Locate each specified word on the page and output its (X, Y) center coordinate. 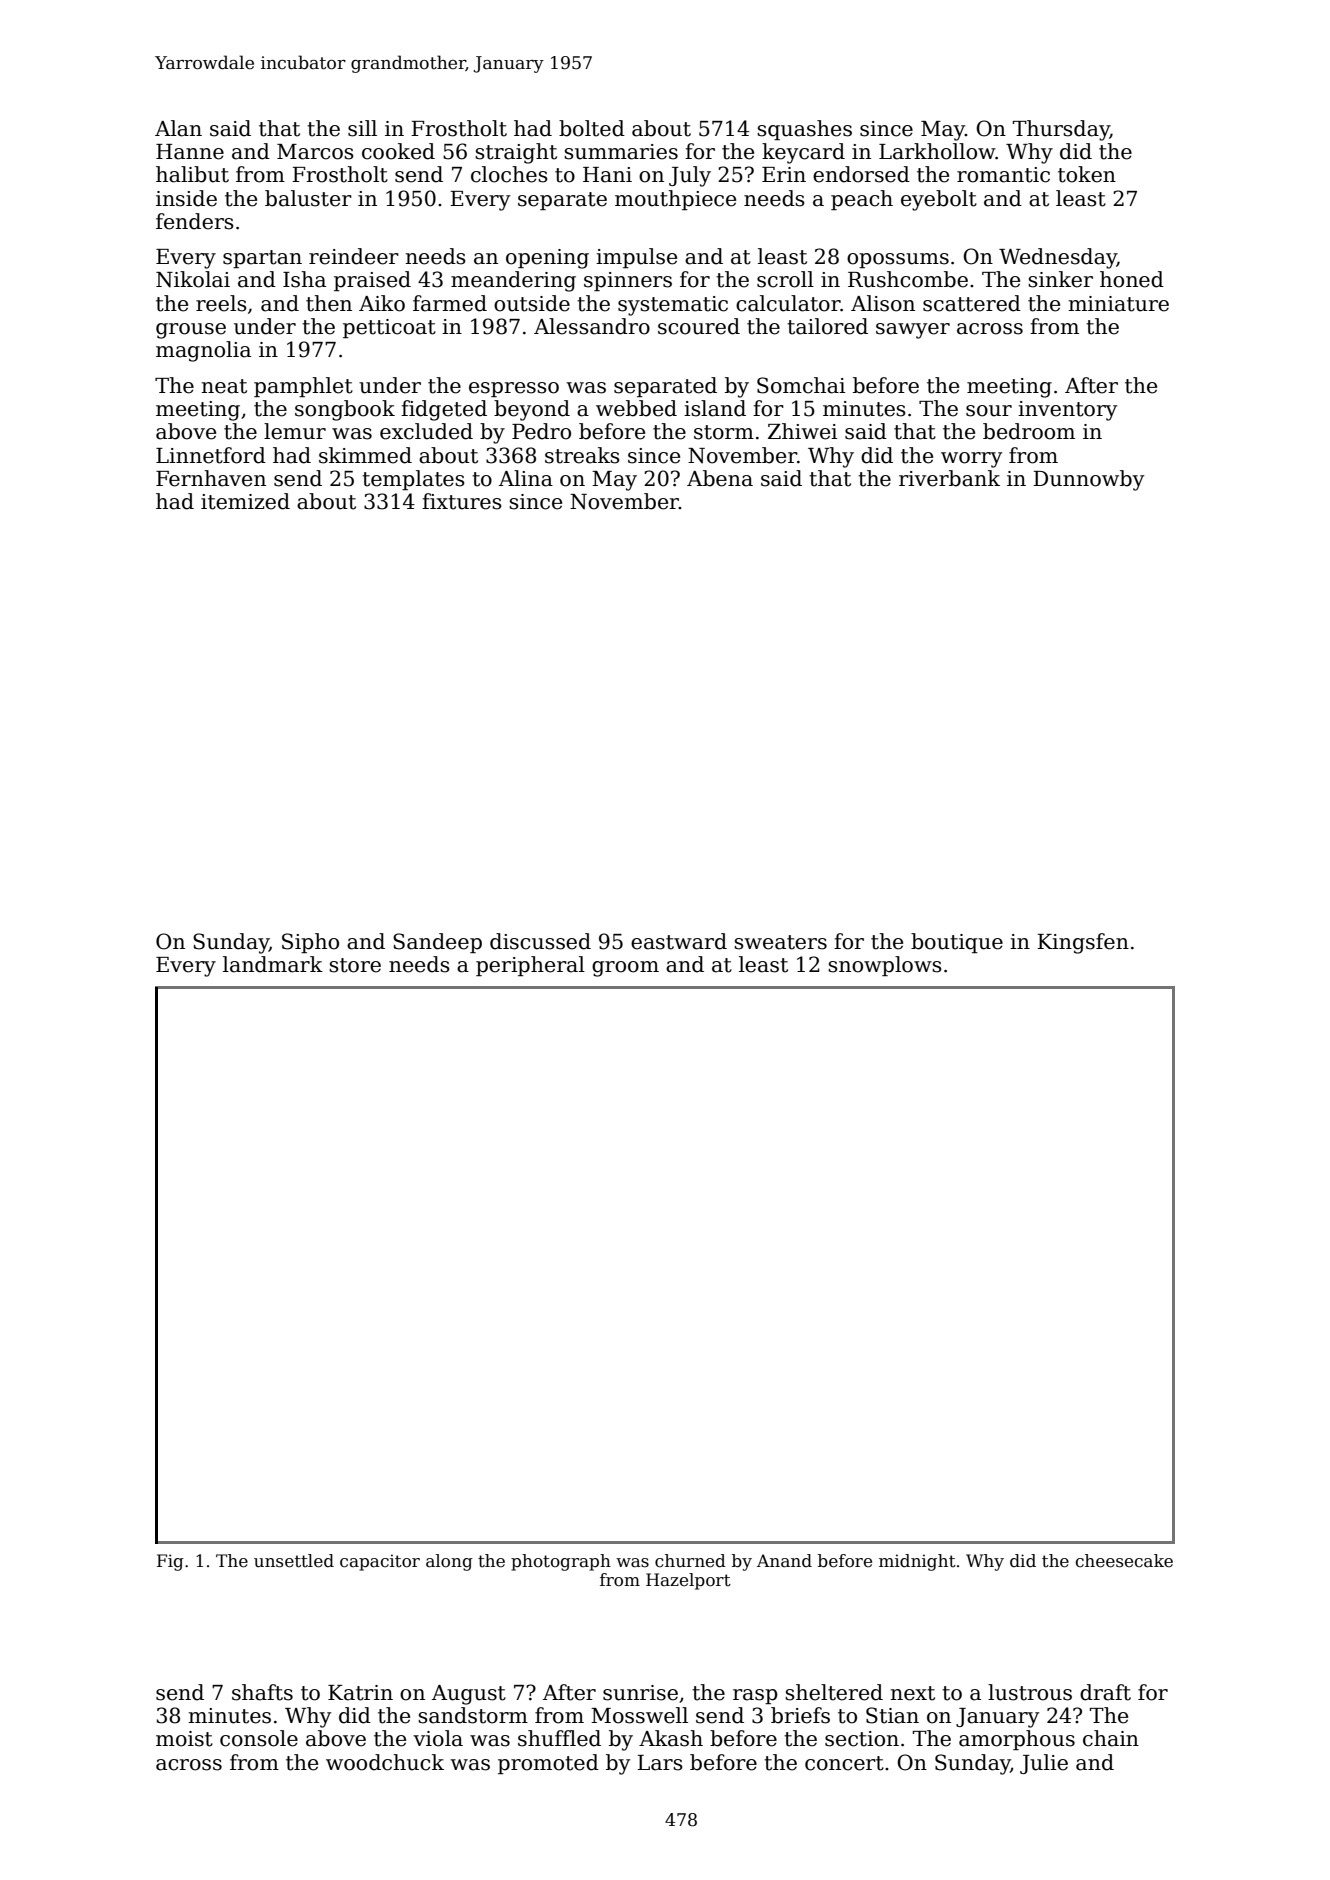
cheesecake (1124, 1561)
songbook (345, 410)
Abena (720, 478)
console (259, 1738)
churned (690, 1561)
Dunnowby (1088, 480)
